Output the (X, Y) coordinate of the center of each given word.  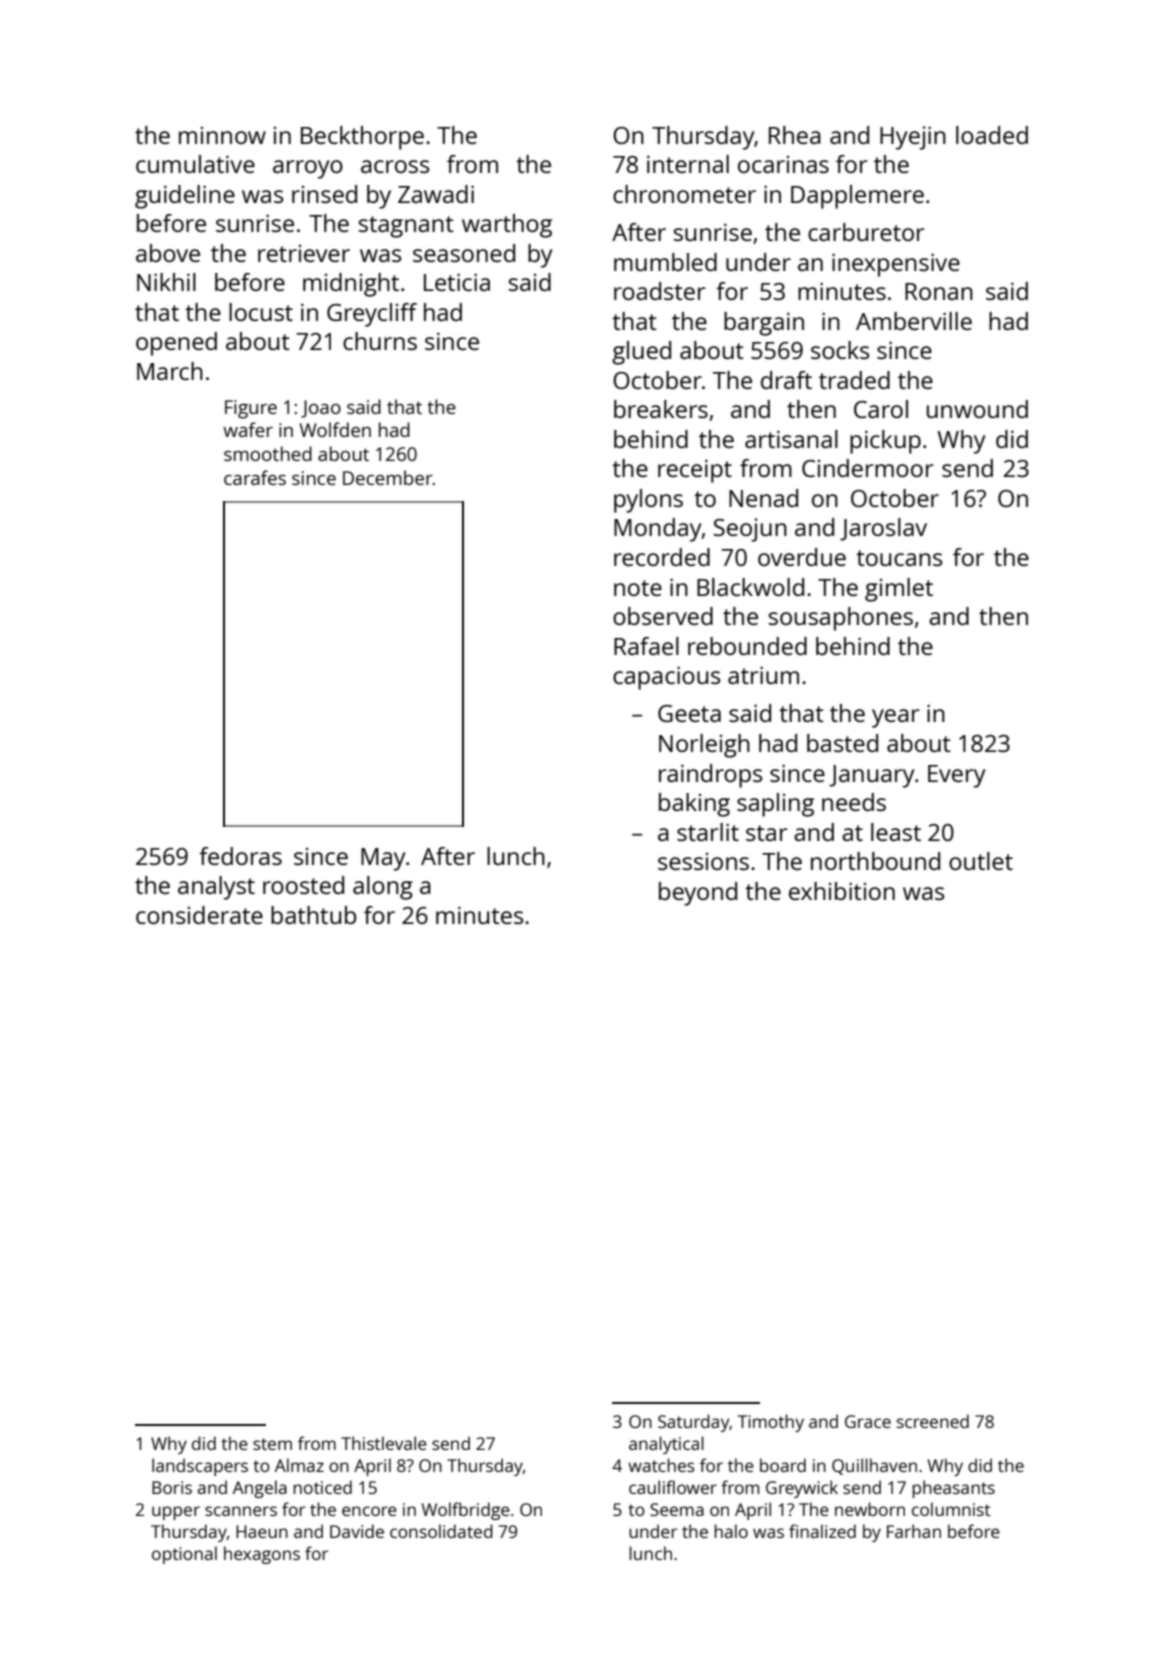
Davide (357, 1531)
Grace (868, 1421)
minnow (222, 135)
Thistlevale (384, 1443)
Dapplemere (857, 197)
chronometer (684, 194)
